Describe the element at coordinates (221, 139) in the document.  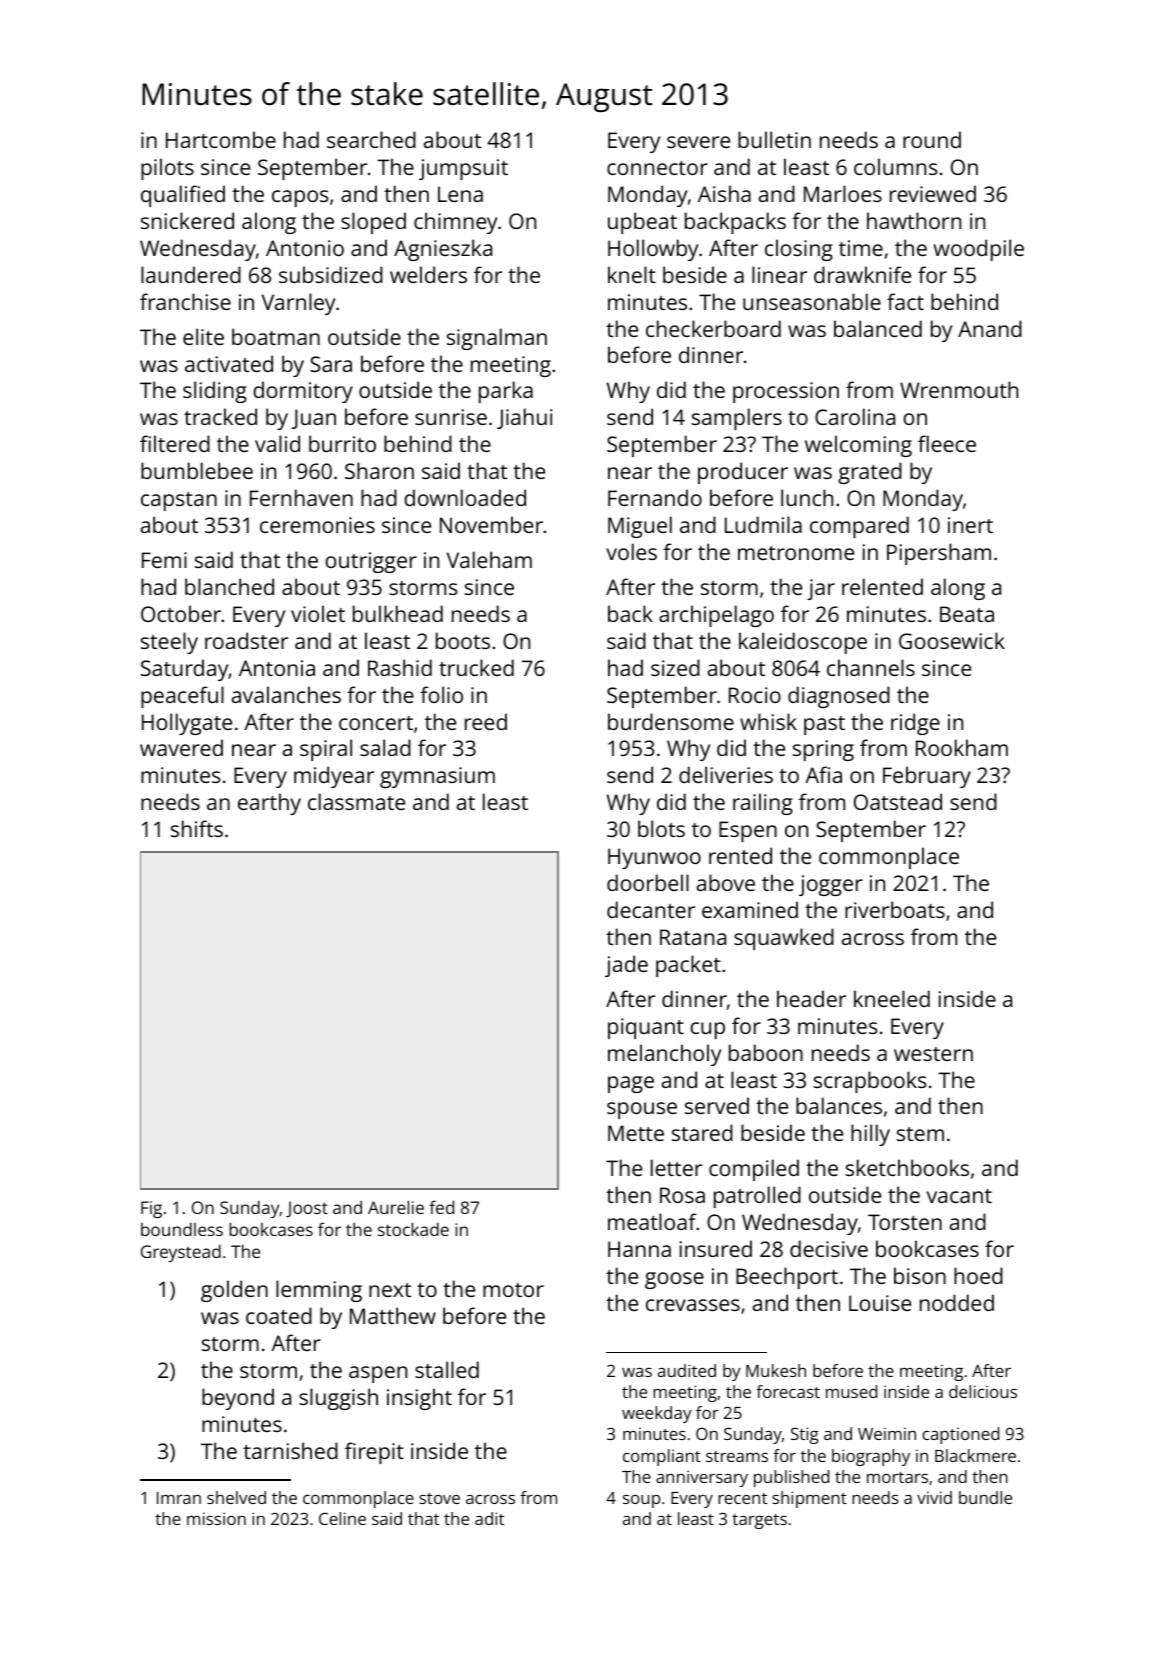
I see `Hartcombe` at that location.
